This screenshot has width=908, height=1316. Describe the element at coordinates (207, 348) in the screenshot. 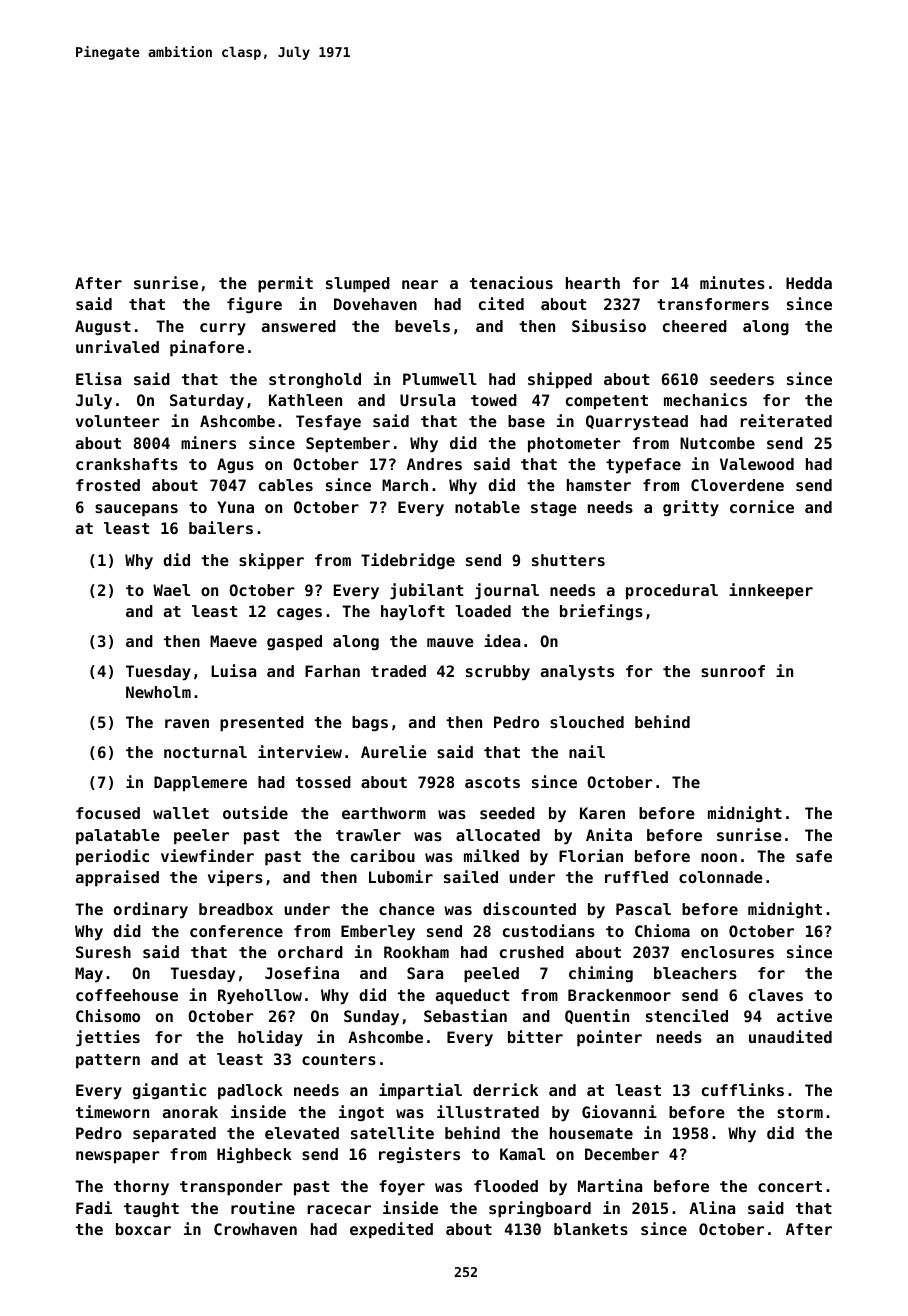

I see `pinafore` at that location.
